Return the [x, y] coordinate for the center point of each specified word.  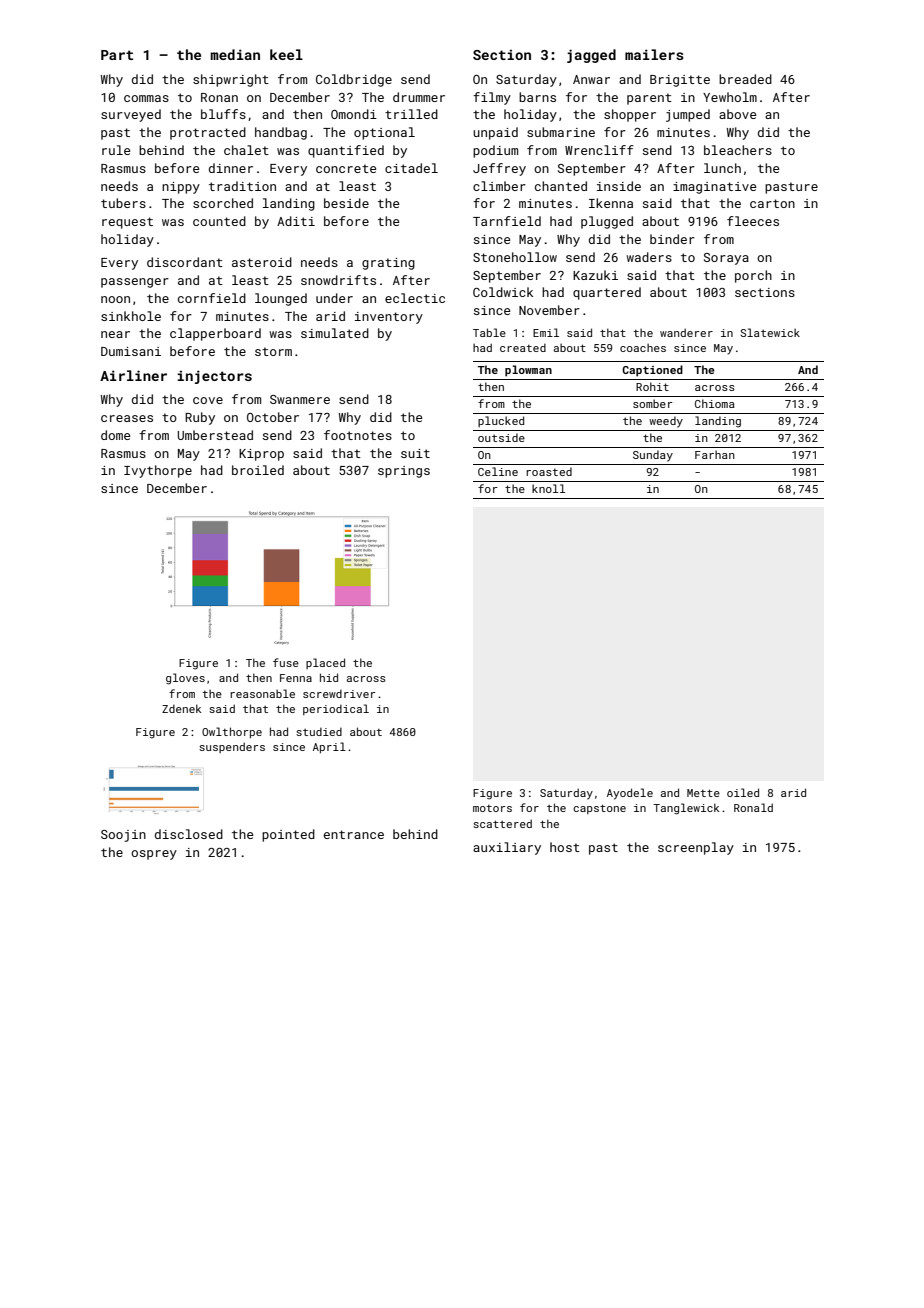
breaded [745, 79]
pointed [288, 835]
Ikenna [611, 203]
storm [273, 351]
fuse [286, 662]
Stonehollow [515, 257]
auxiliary [507, 848]
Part [117, 55]
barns [537, 97]
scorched [223, 203]
